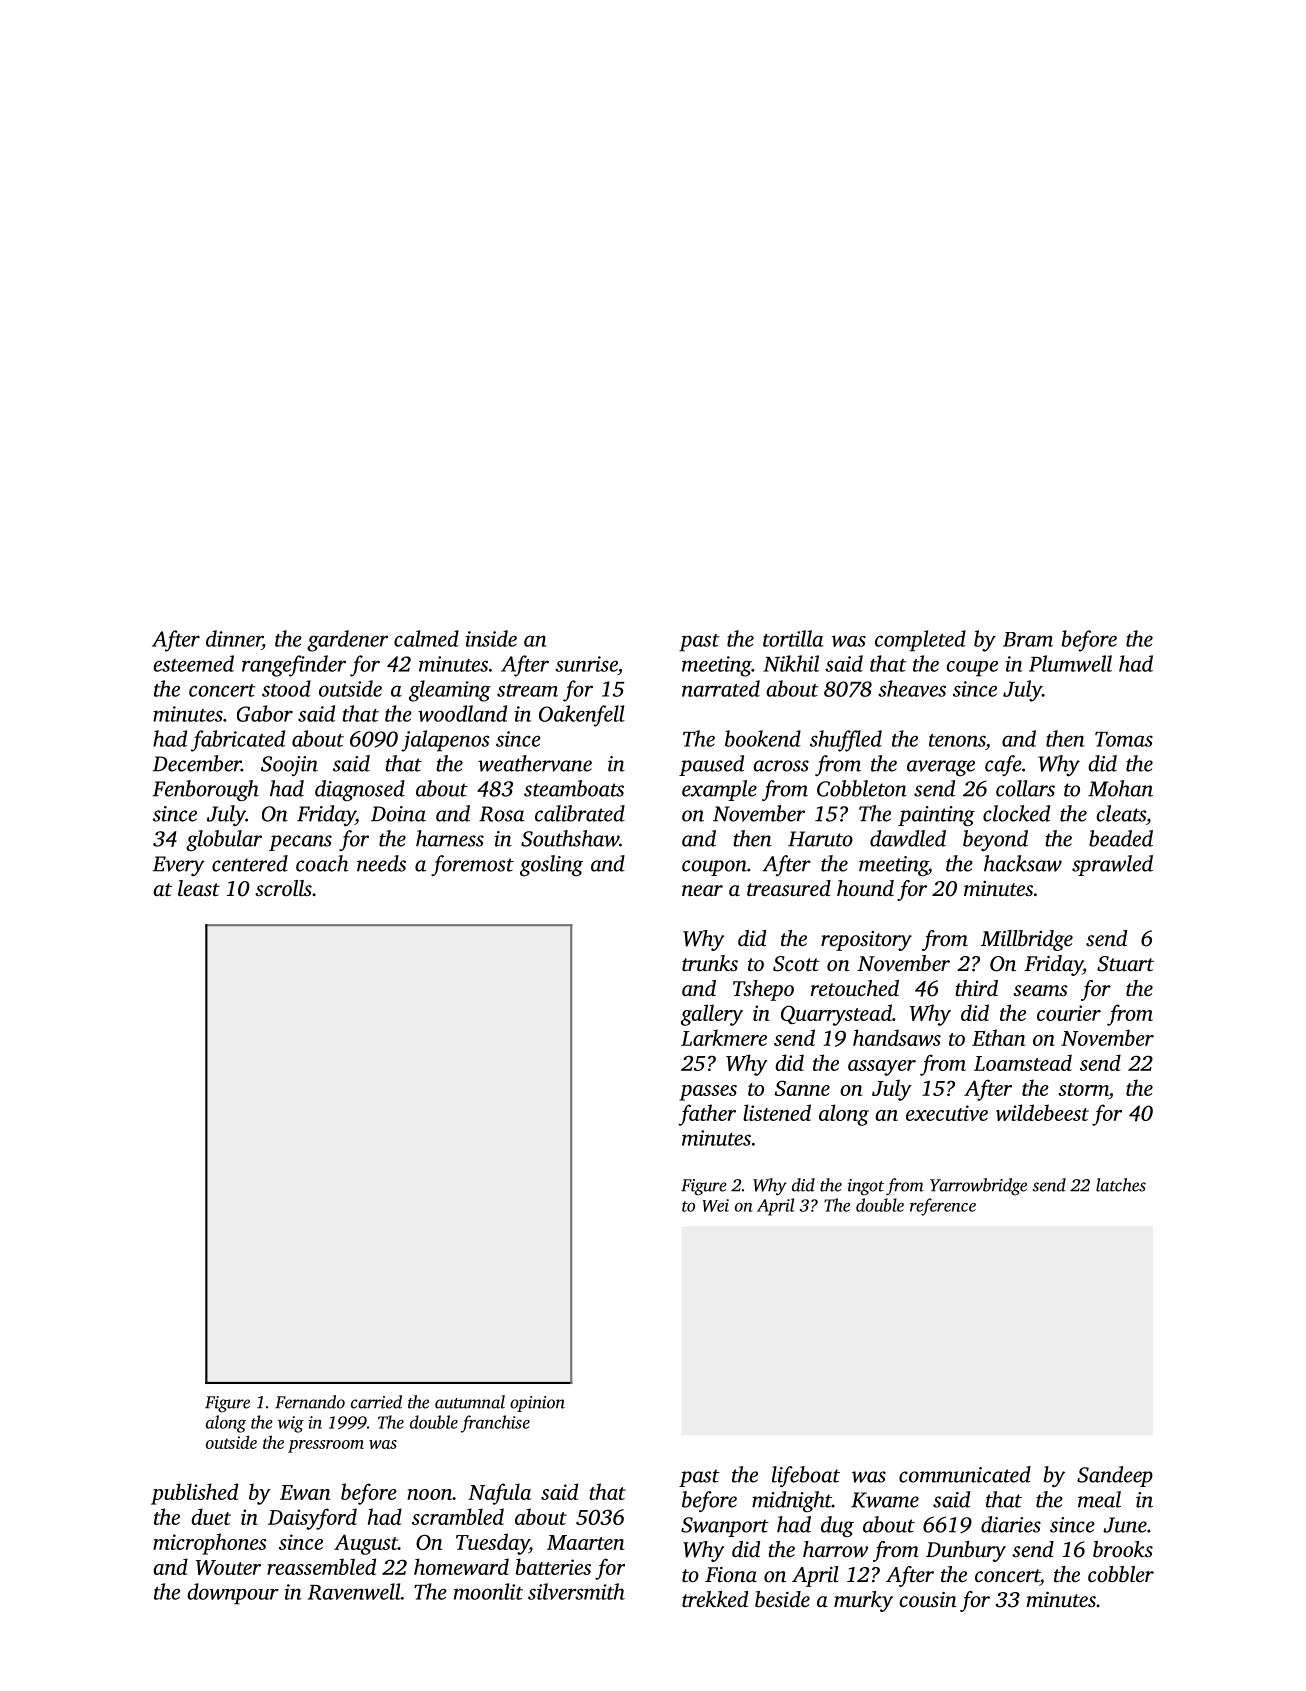  I want to click on opinion, so click(537, 1404).
